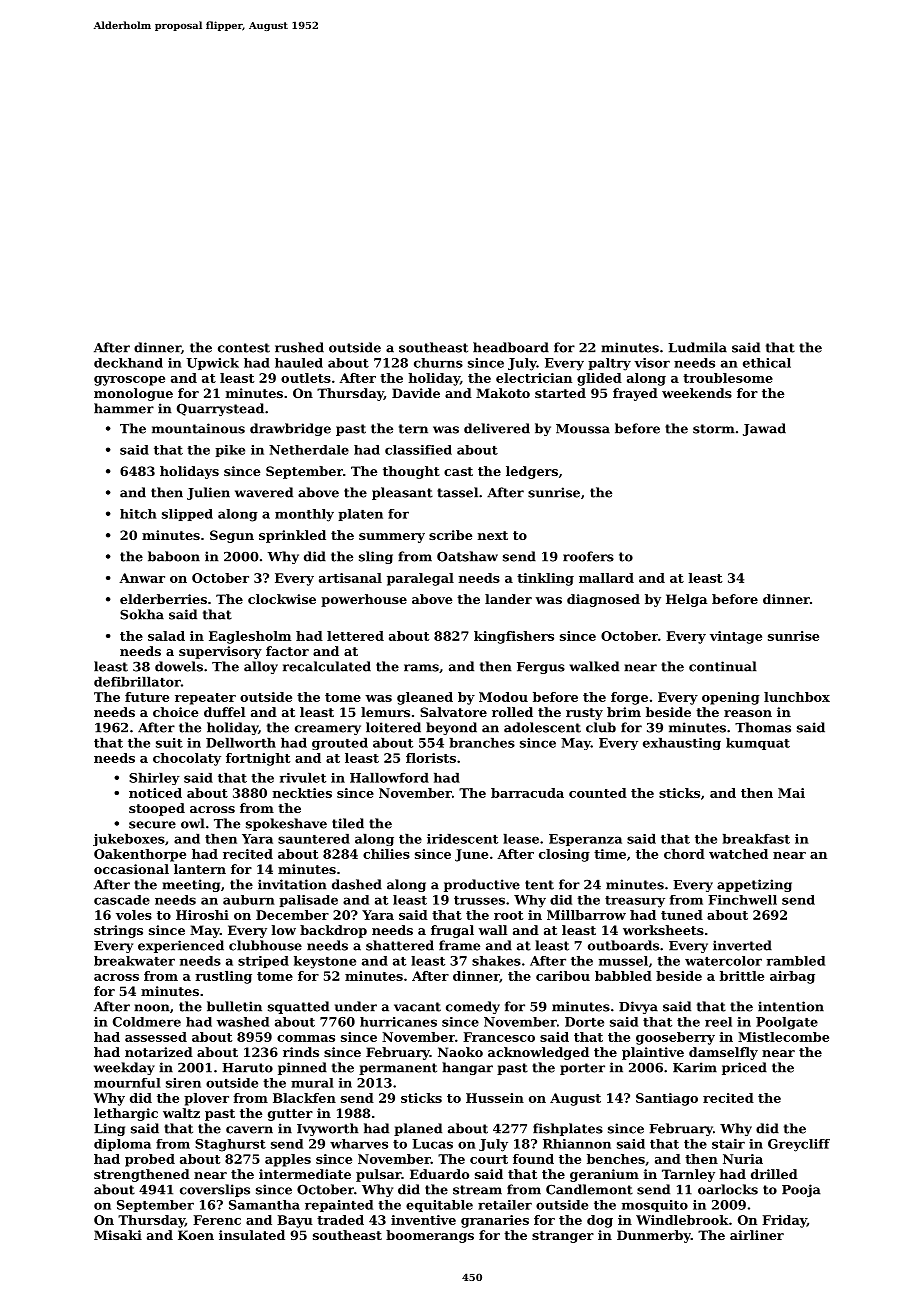  I want to click on Divya, so click(638, 1007).
